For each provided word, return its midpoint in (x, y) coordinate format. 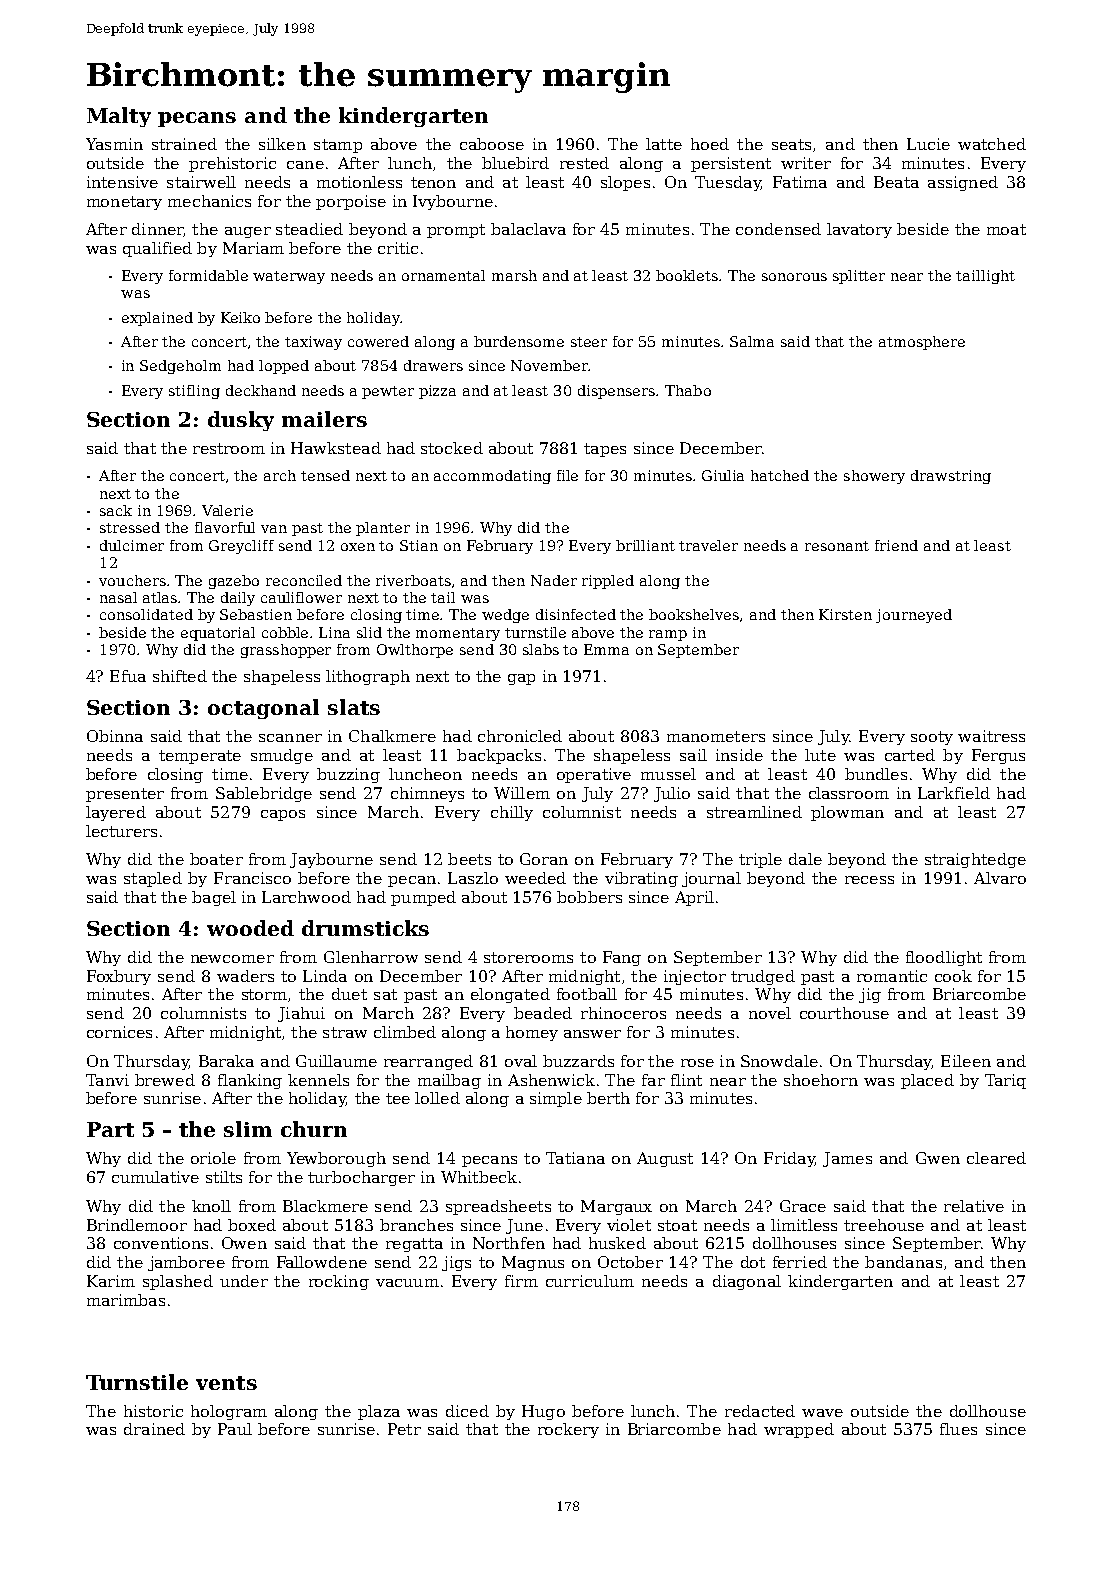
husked (617, 1243)
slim (248, 1129)
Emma (606, 649)
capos (283, 815)
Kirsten (845, 614)
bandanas (903, 1262)
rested (584, 163)
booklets (687, 275)
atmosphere (922, 343)
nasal (118, 597)
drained (154, 1429)
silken (282, 144)
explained (157, 319)
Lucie (928, 144)
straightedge (975, 860)
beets (469, 859)
